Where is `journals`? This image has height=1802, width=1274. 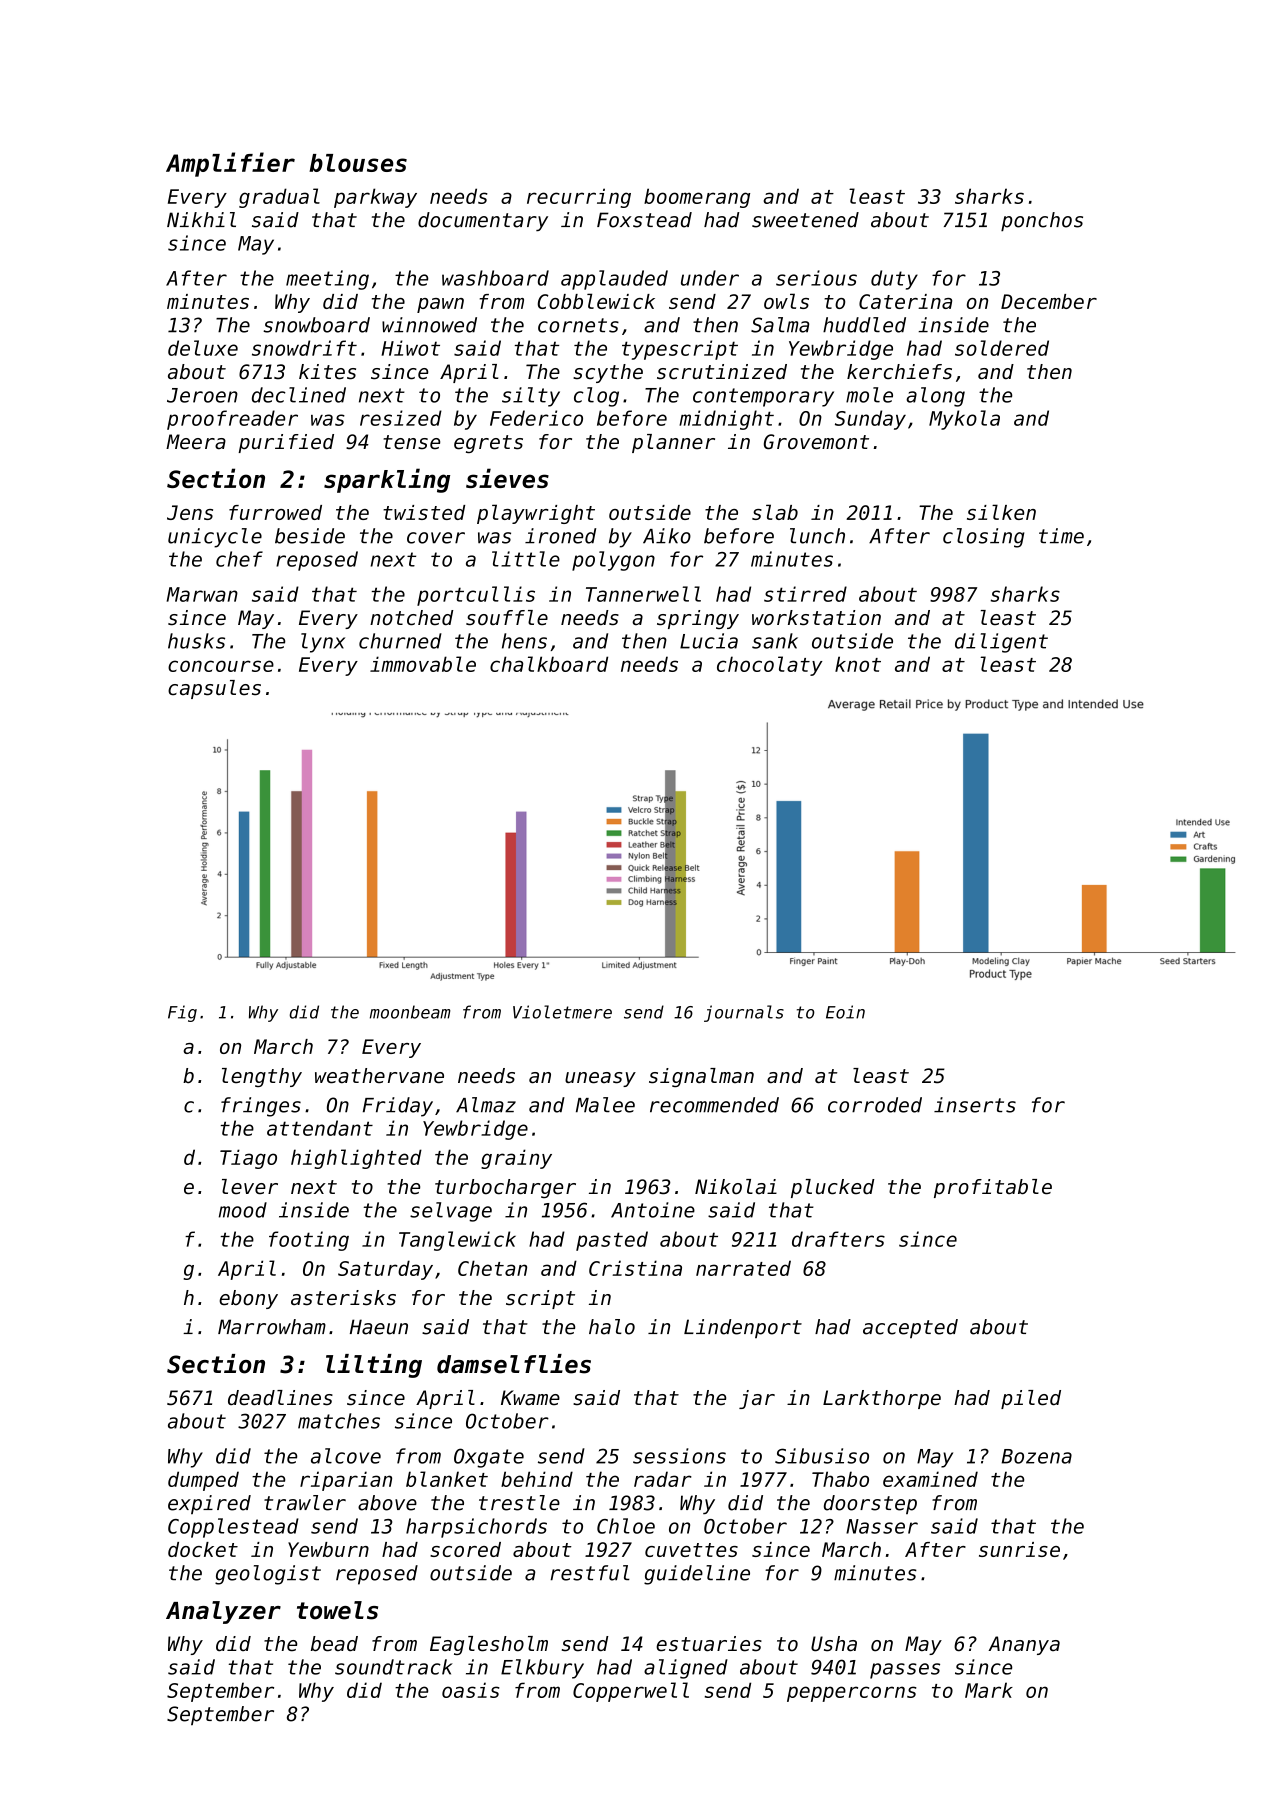 journals is located at coordinates (744, 1013).
